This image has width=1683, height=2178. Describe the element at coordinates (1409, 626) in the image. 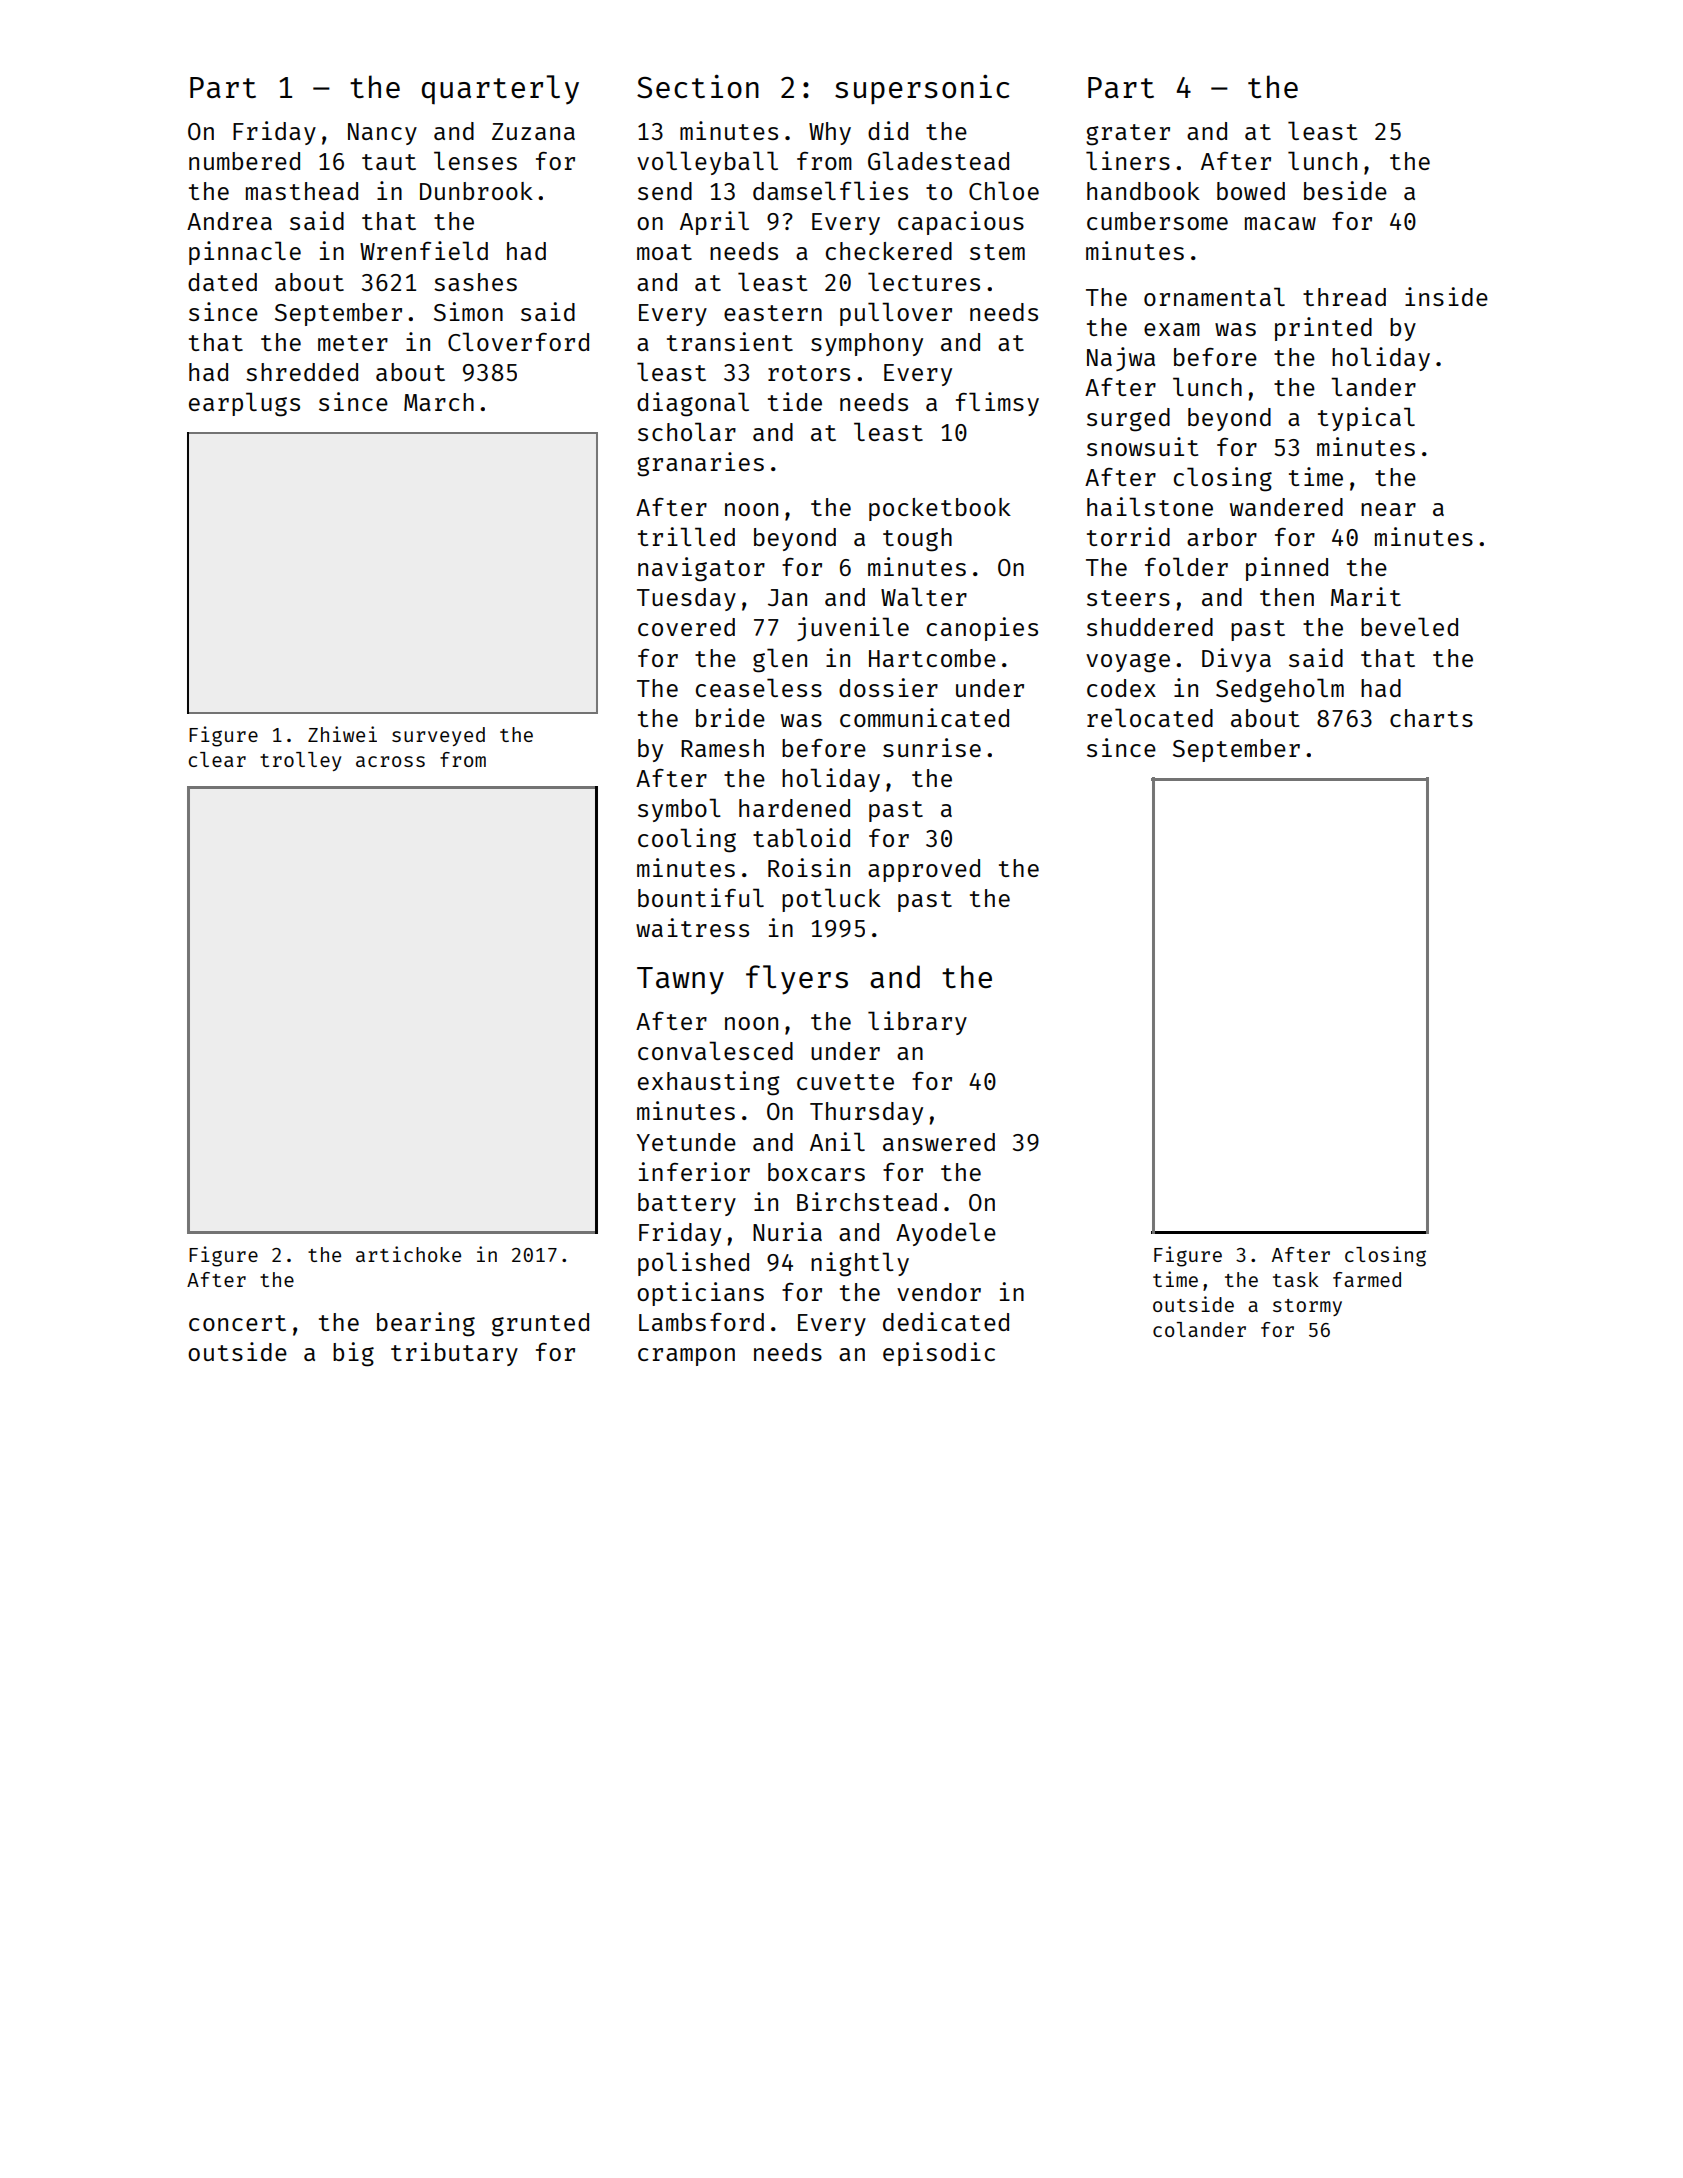

I see `beveled` at that location.
